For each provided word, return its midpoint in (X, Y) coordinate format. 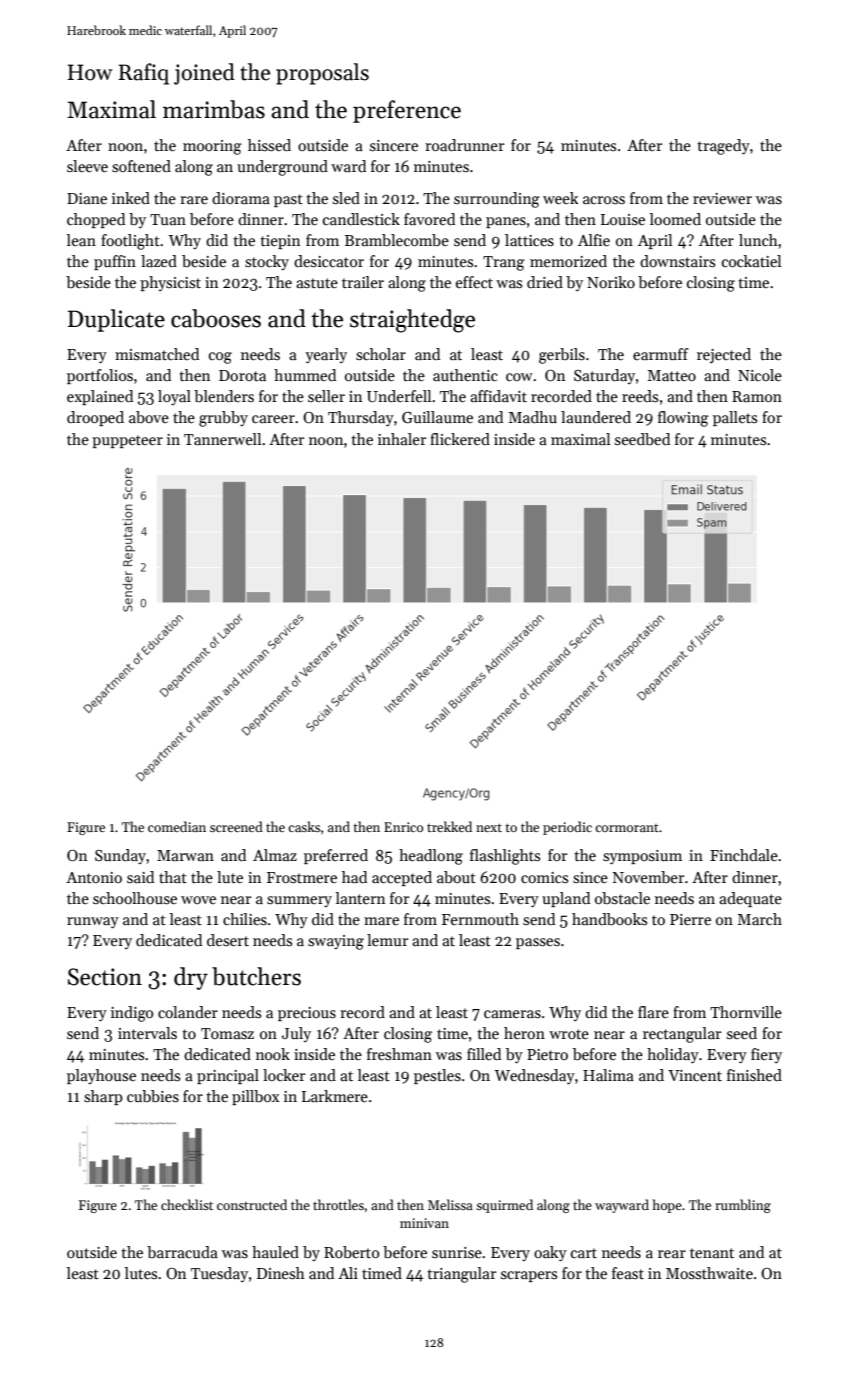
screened (236, 826)
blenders (224, 396)
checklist (187, 1204)
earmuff (661, 354)
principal (228, 1076)
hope (667, 1206)
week (560, 198)
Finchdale (744, 855)
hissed (269, 145)
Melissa (450, 1204)
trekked (449, 826)
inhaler (402, 439)
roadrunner (464, 145)
